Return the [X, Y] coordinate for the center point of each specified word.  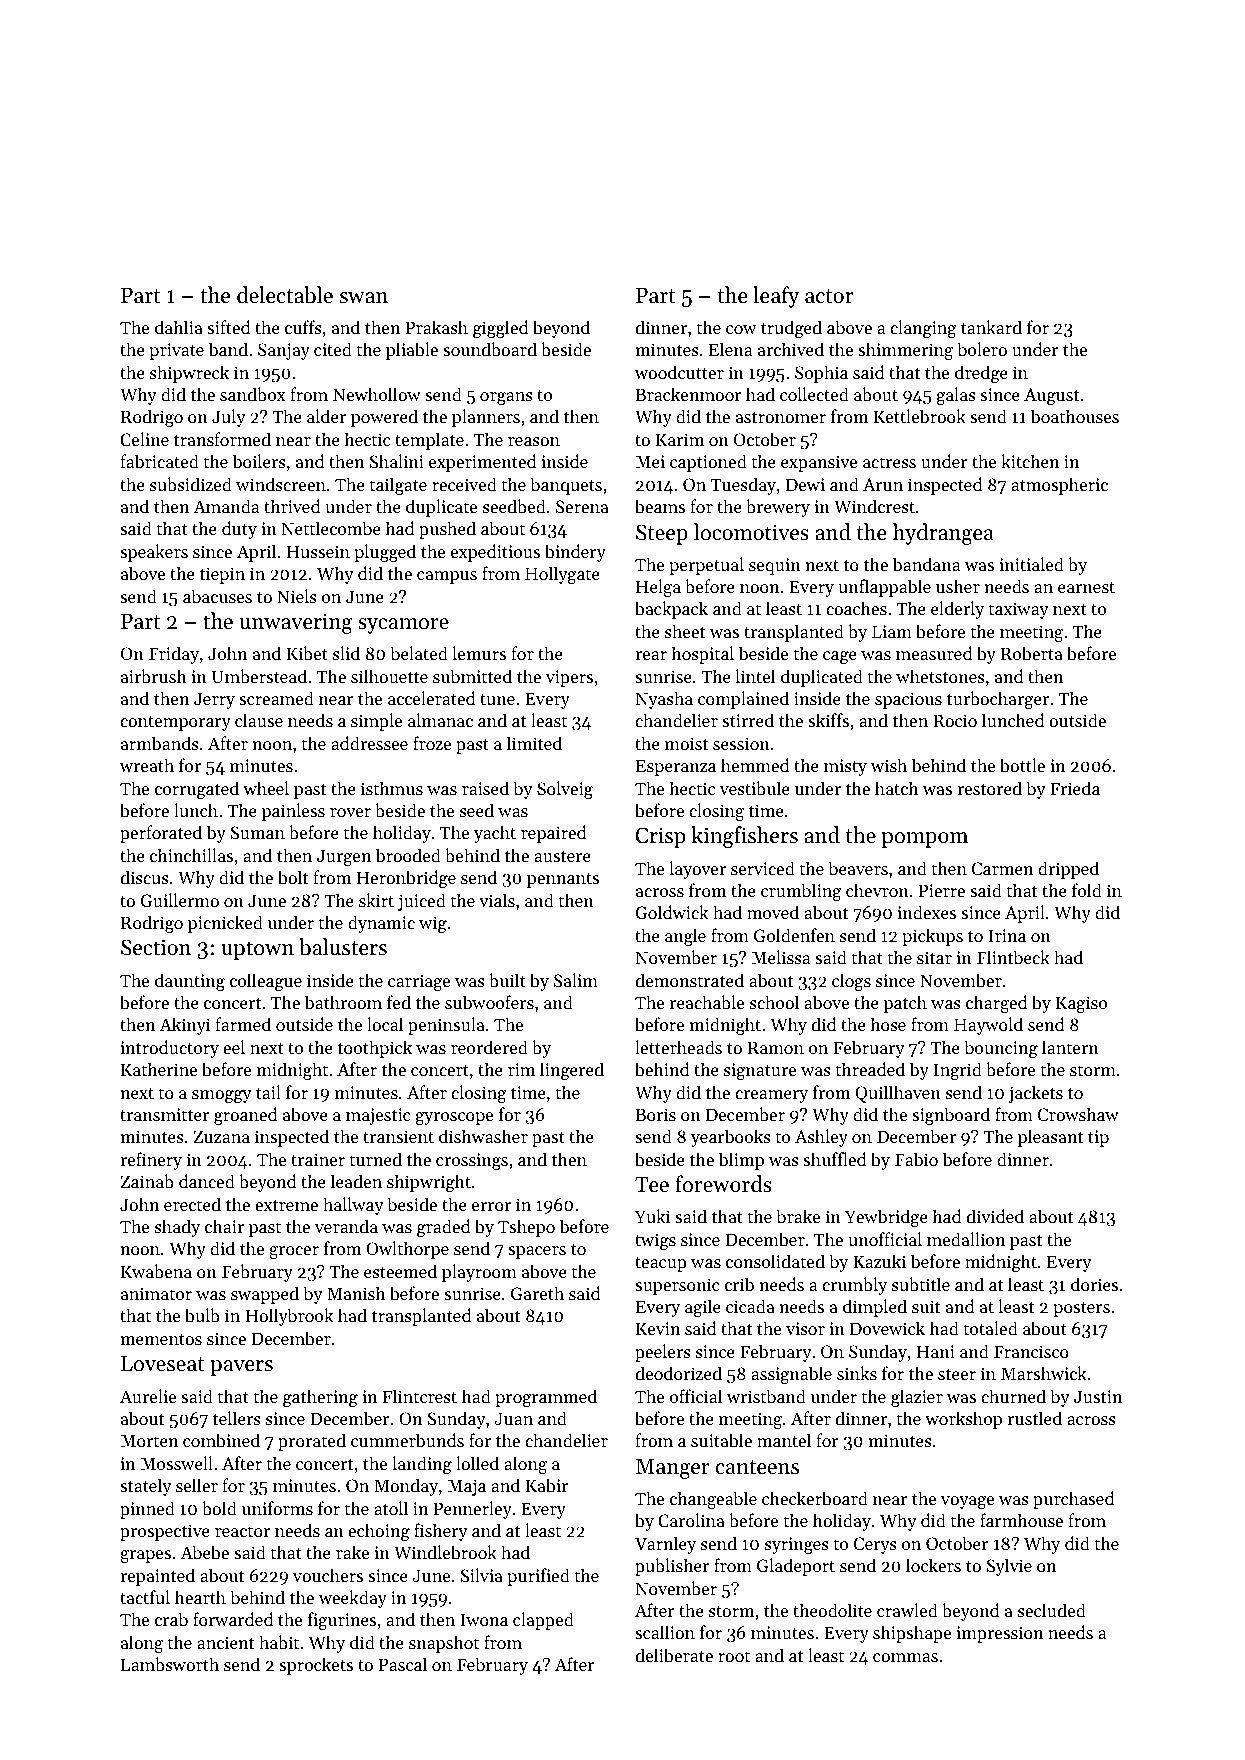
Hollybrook [289, 1317]
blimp [741, 1161]
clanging [923, 329]
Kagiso [1081, 1004]
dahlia [179, 327]
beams [660, 506]
